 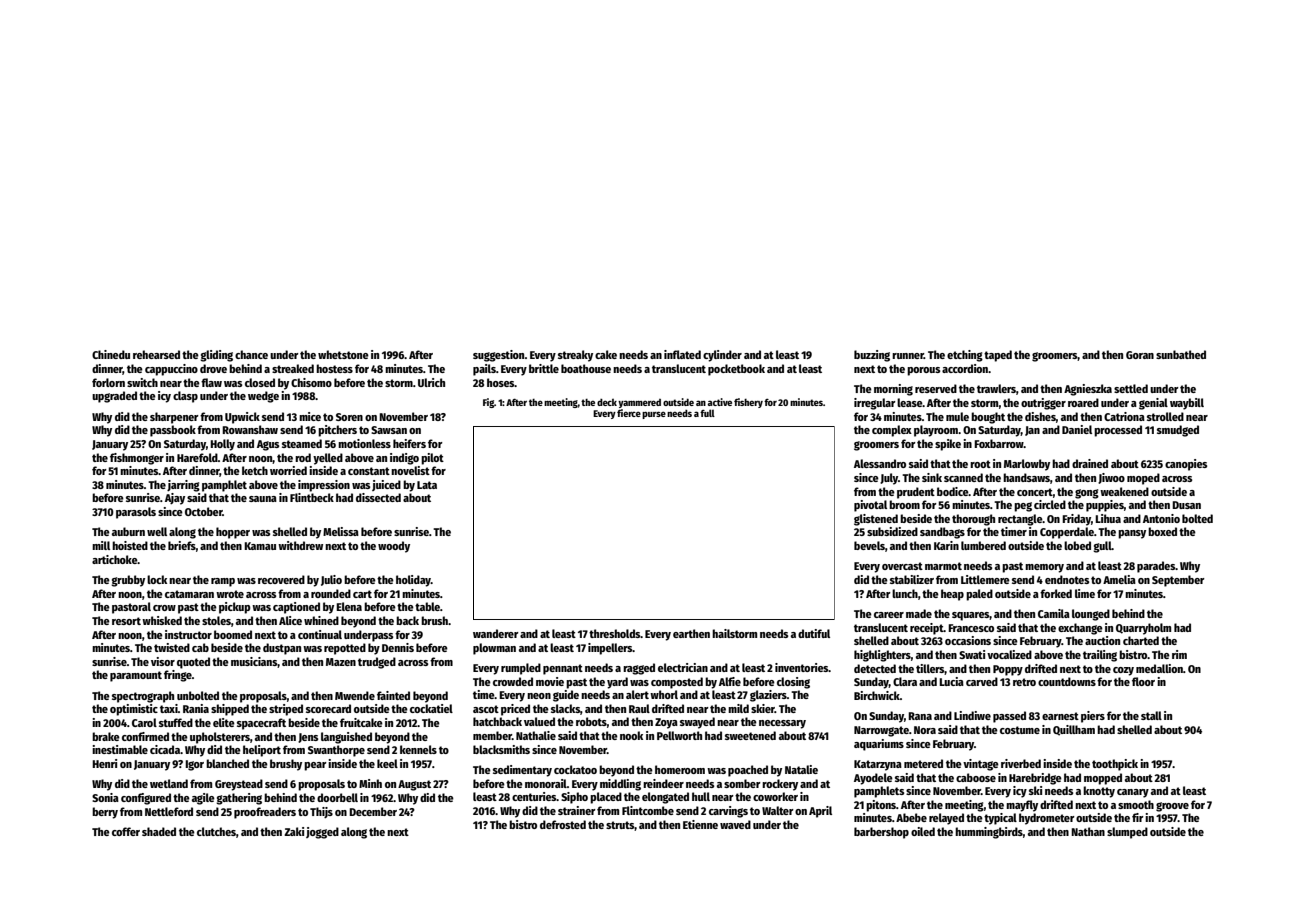 I want to click on sedimentary, so click(x=522, y=771).
